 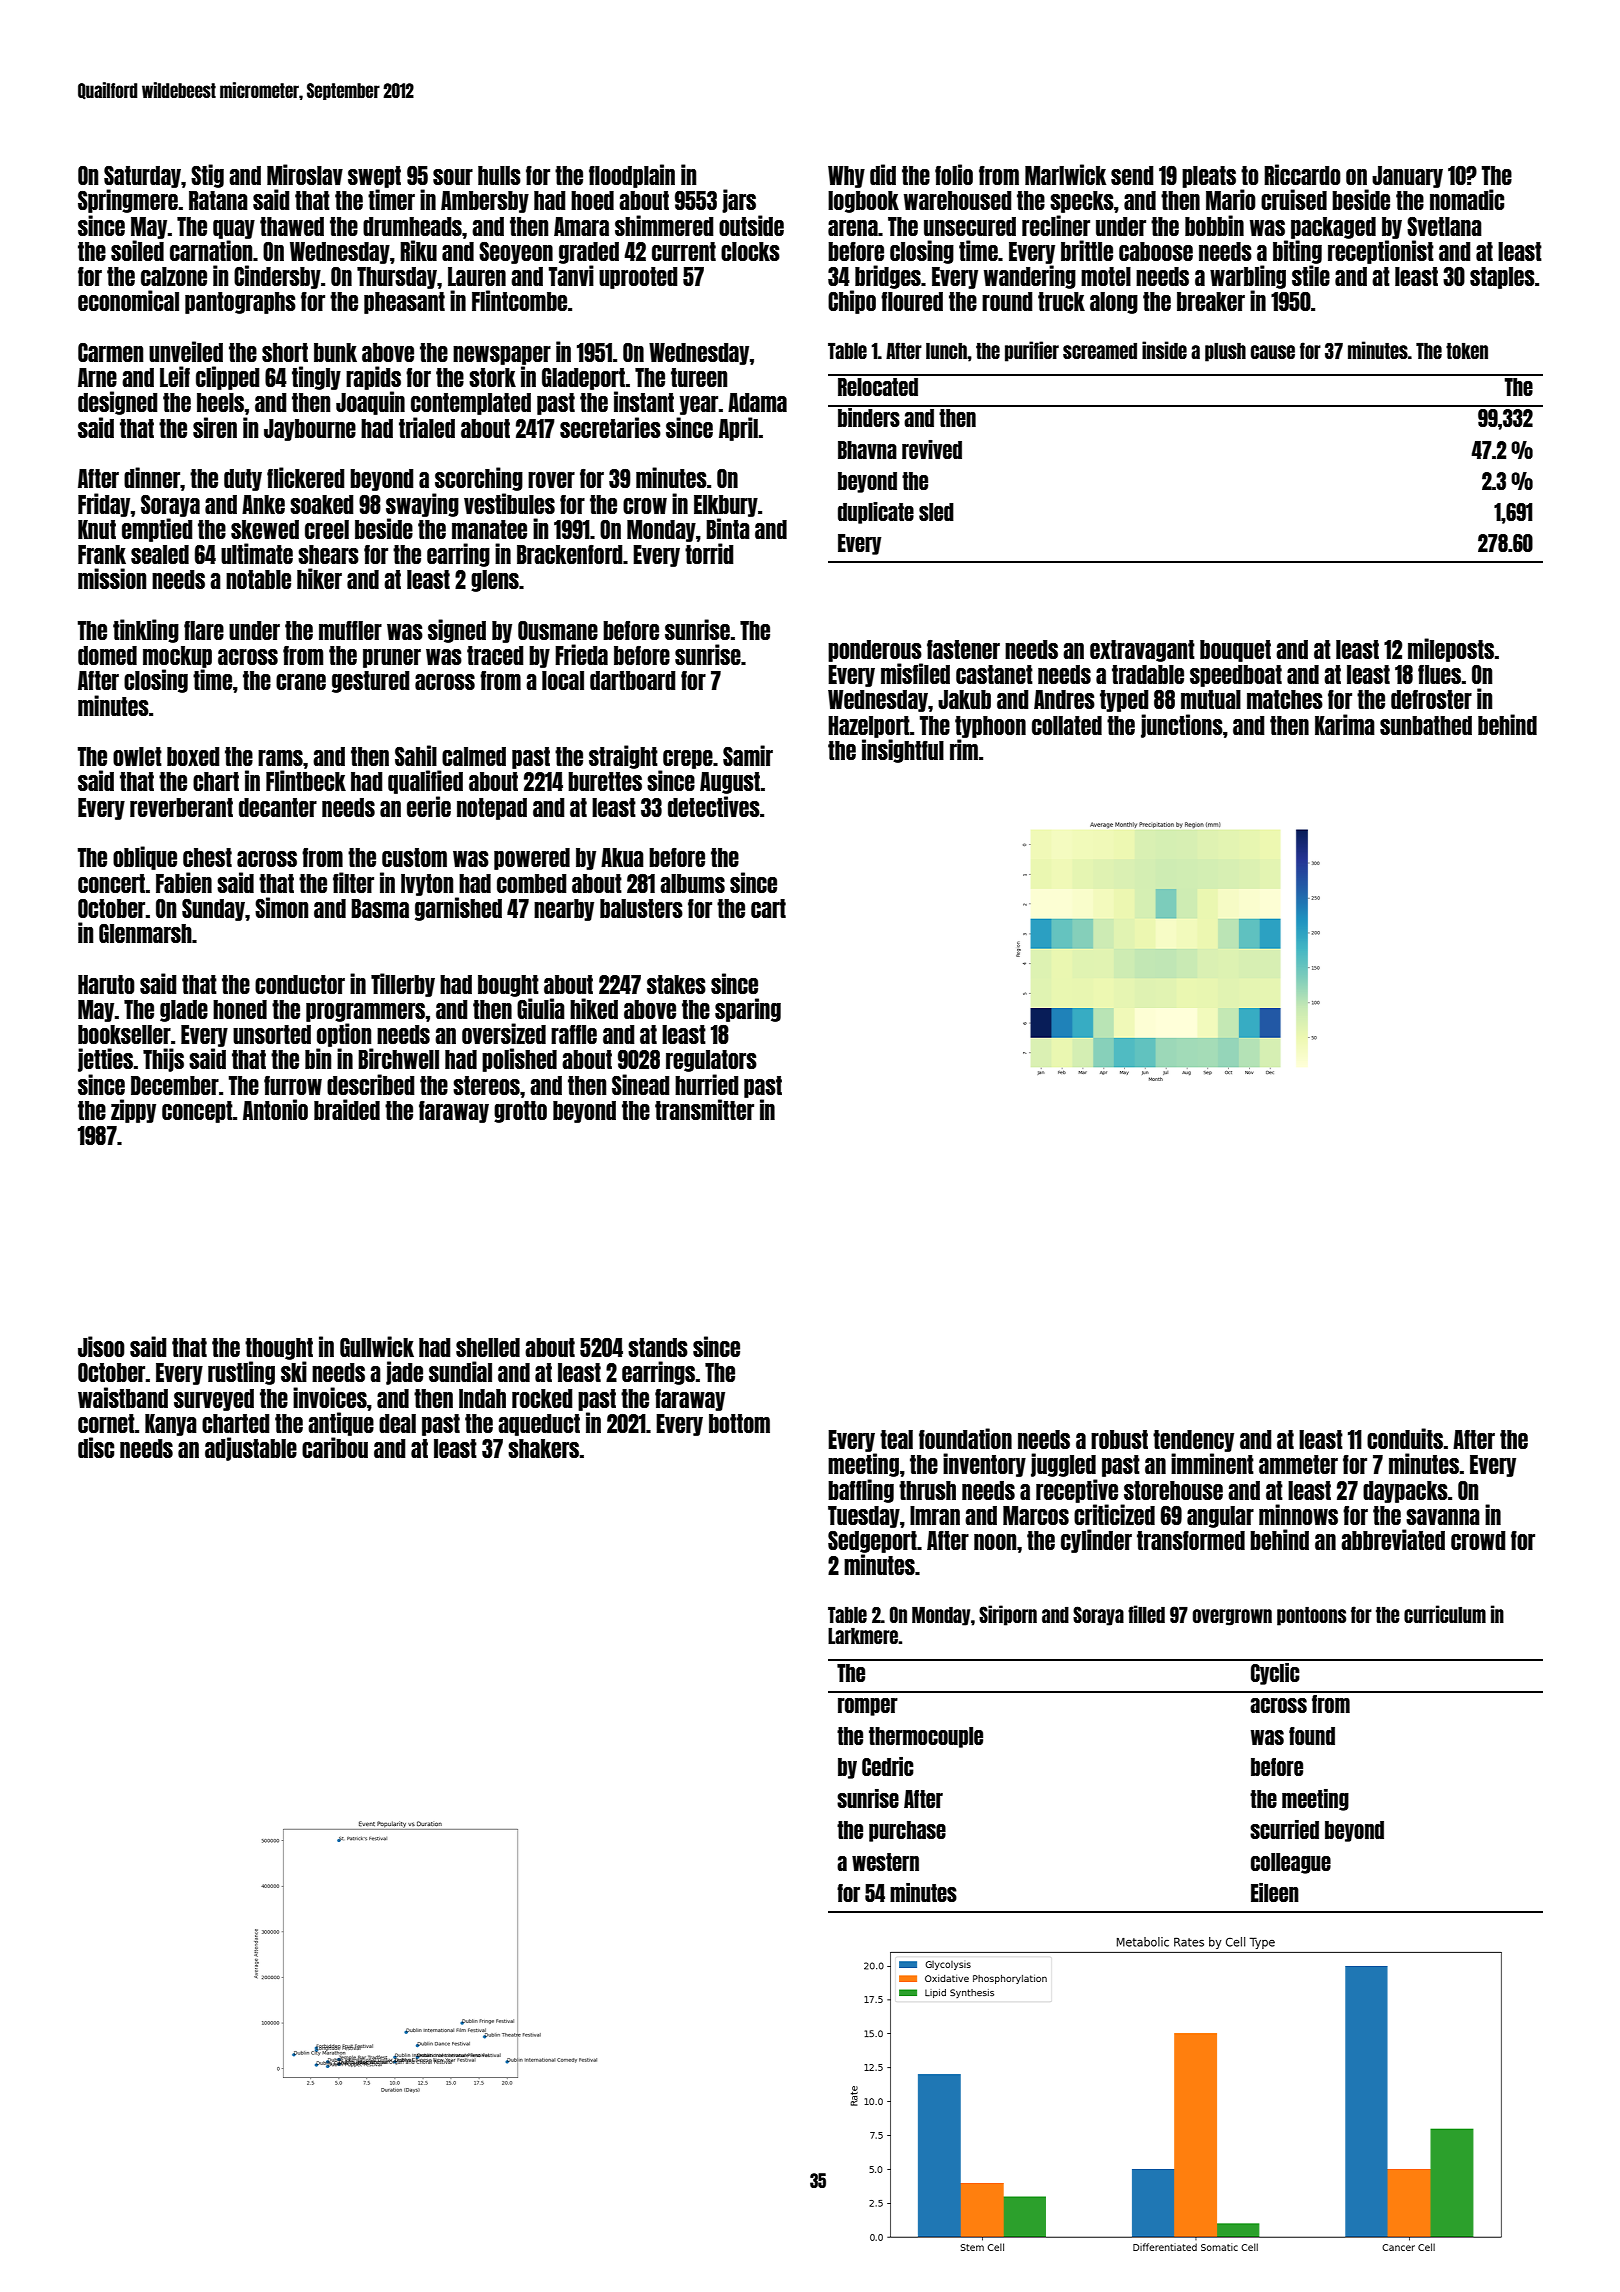 What do you see at coordinates (954, 174) in the screenshot?
I see `folio` at bounding box center [954, 174].
